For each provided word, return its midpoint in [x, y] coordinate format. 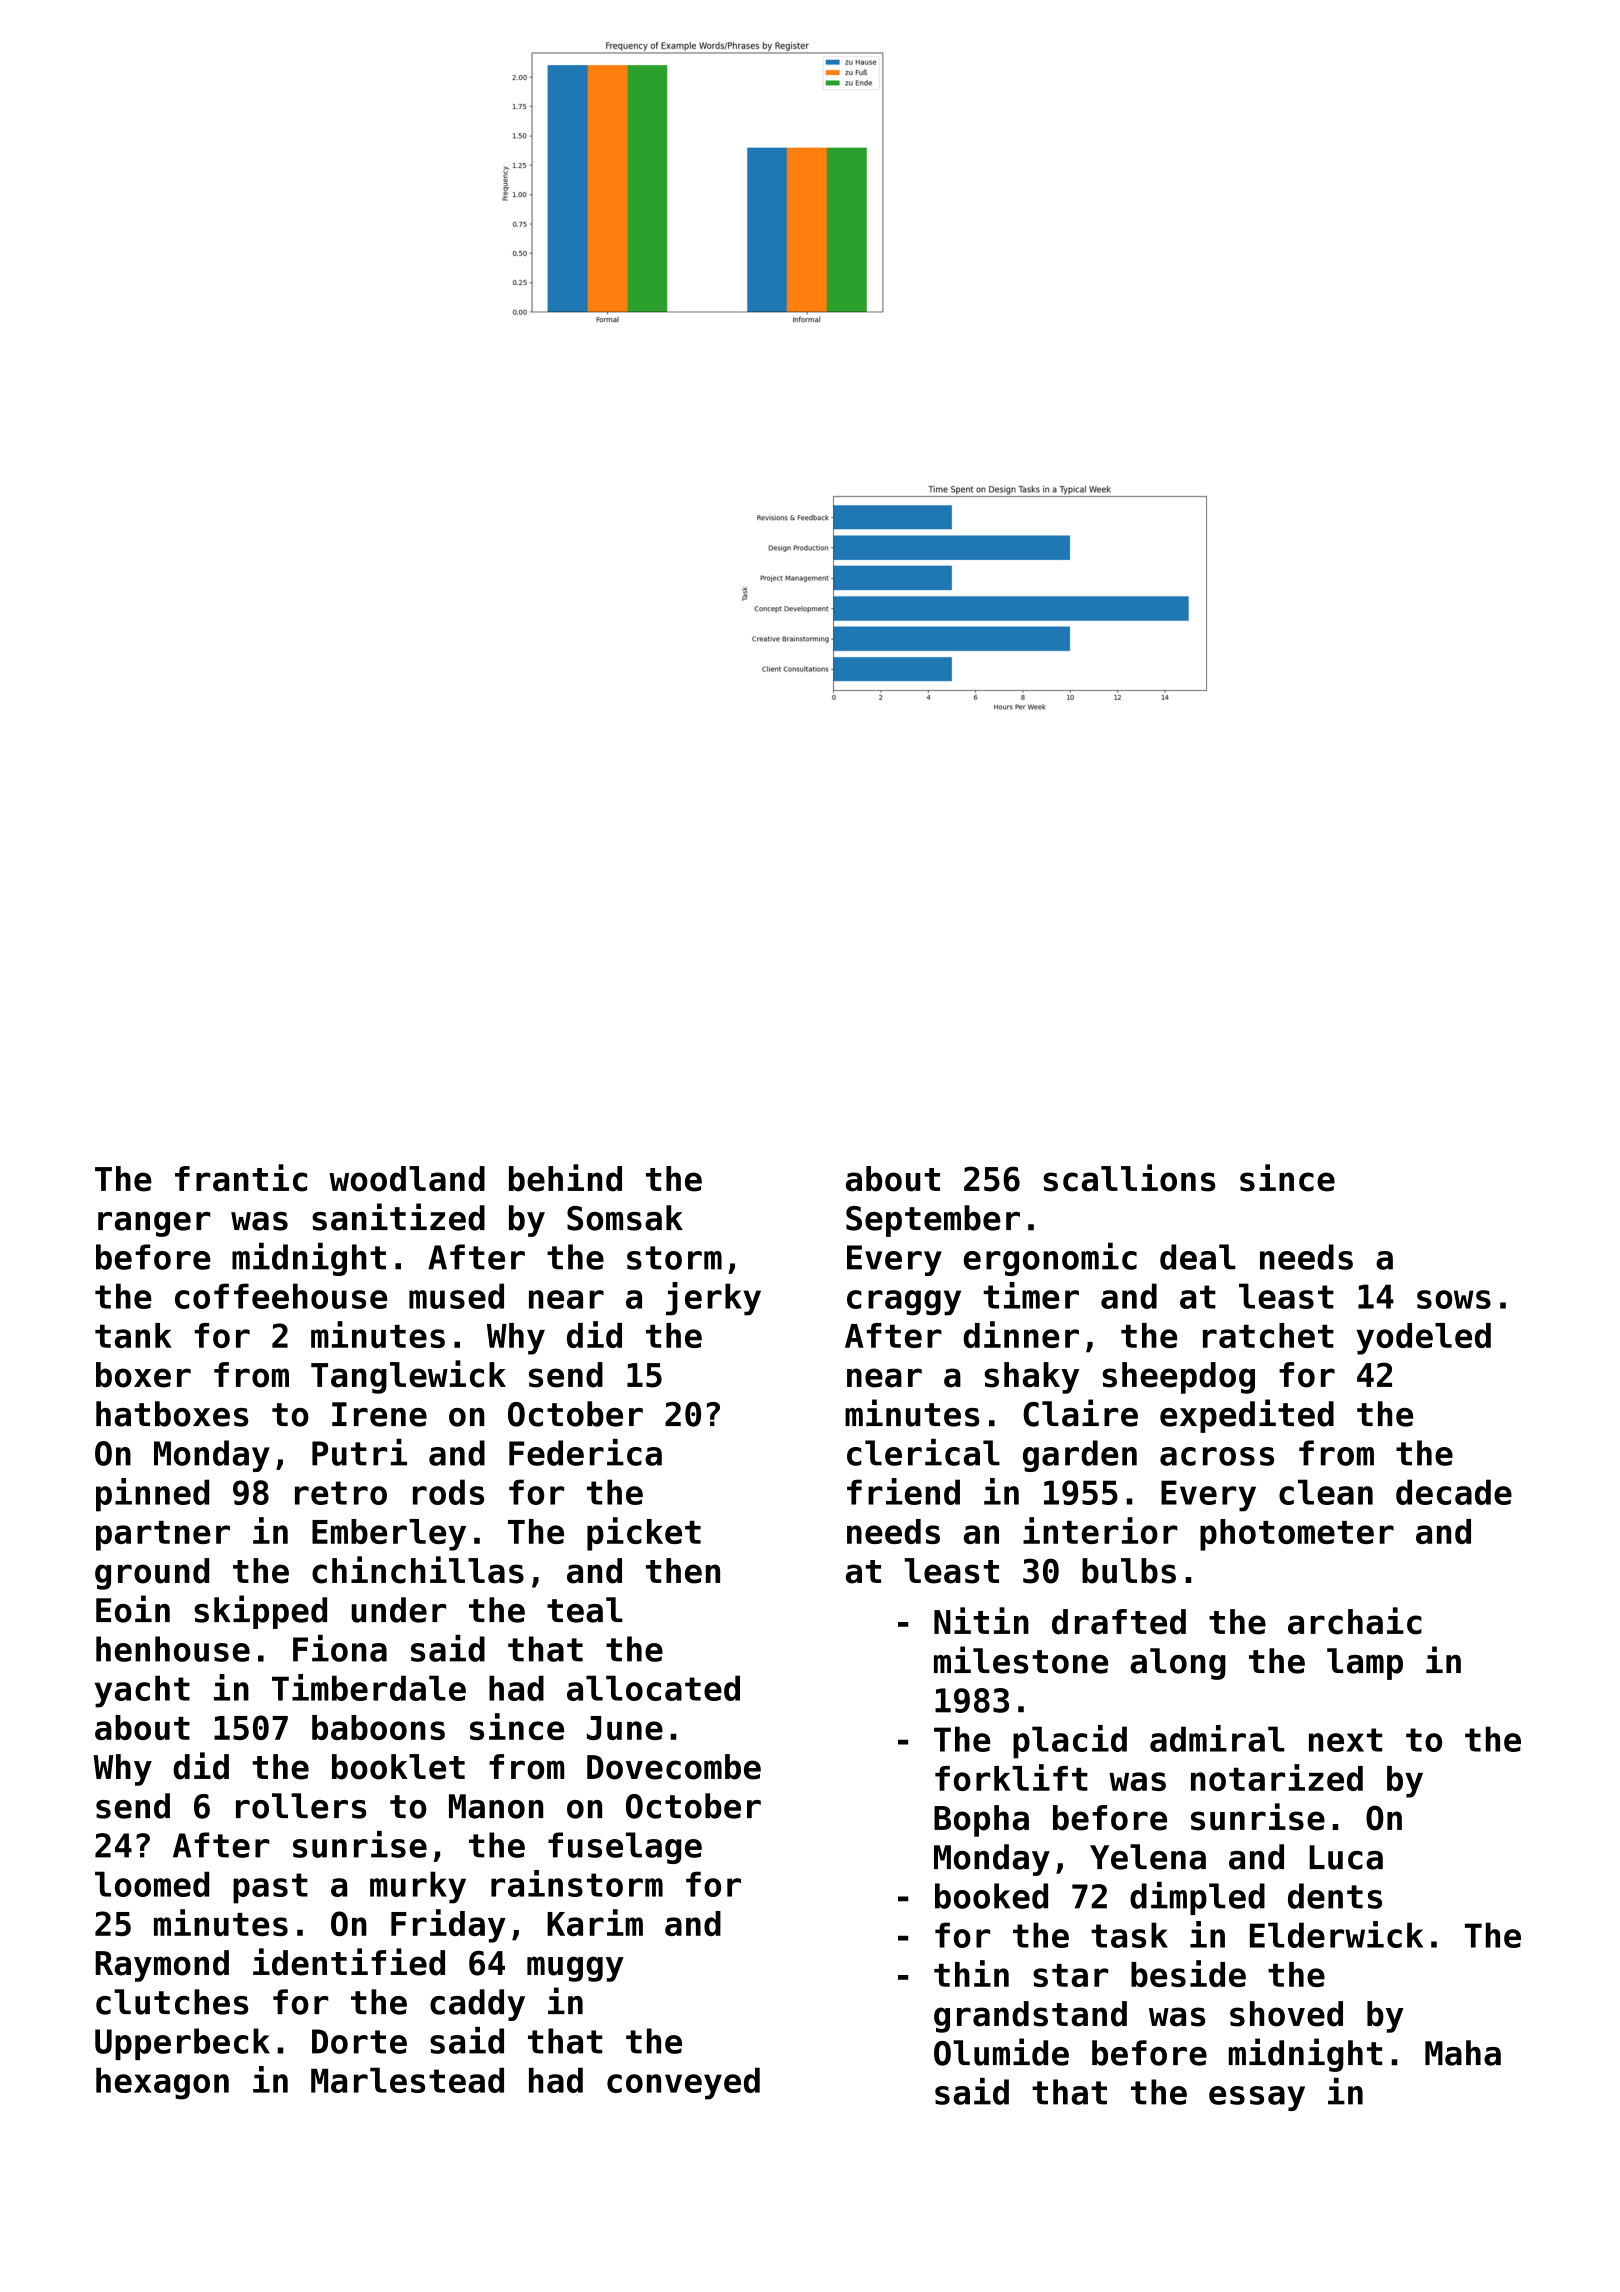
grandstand [1030, 2017]
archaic [1355, 1621]
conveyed [683, 2083]
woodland [407, 1179]
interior [1100, 1530]
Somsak [625, 1218]
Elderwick [1336, 1934]
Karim [595, 1922]
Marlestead [407, 2080]
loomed [152, 1884]
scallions [1129, 1178]
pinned [152, 1495]
